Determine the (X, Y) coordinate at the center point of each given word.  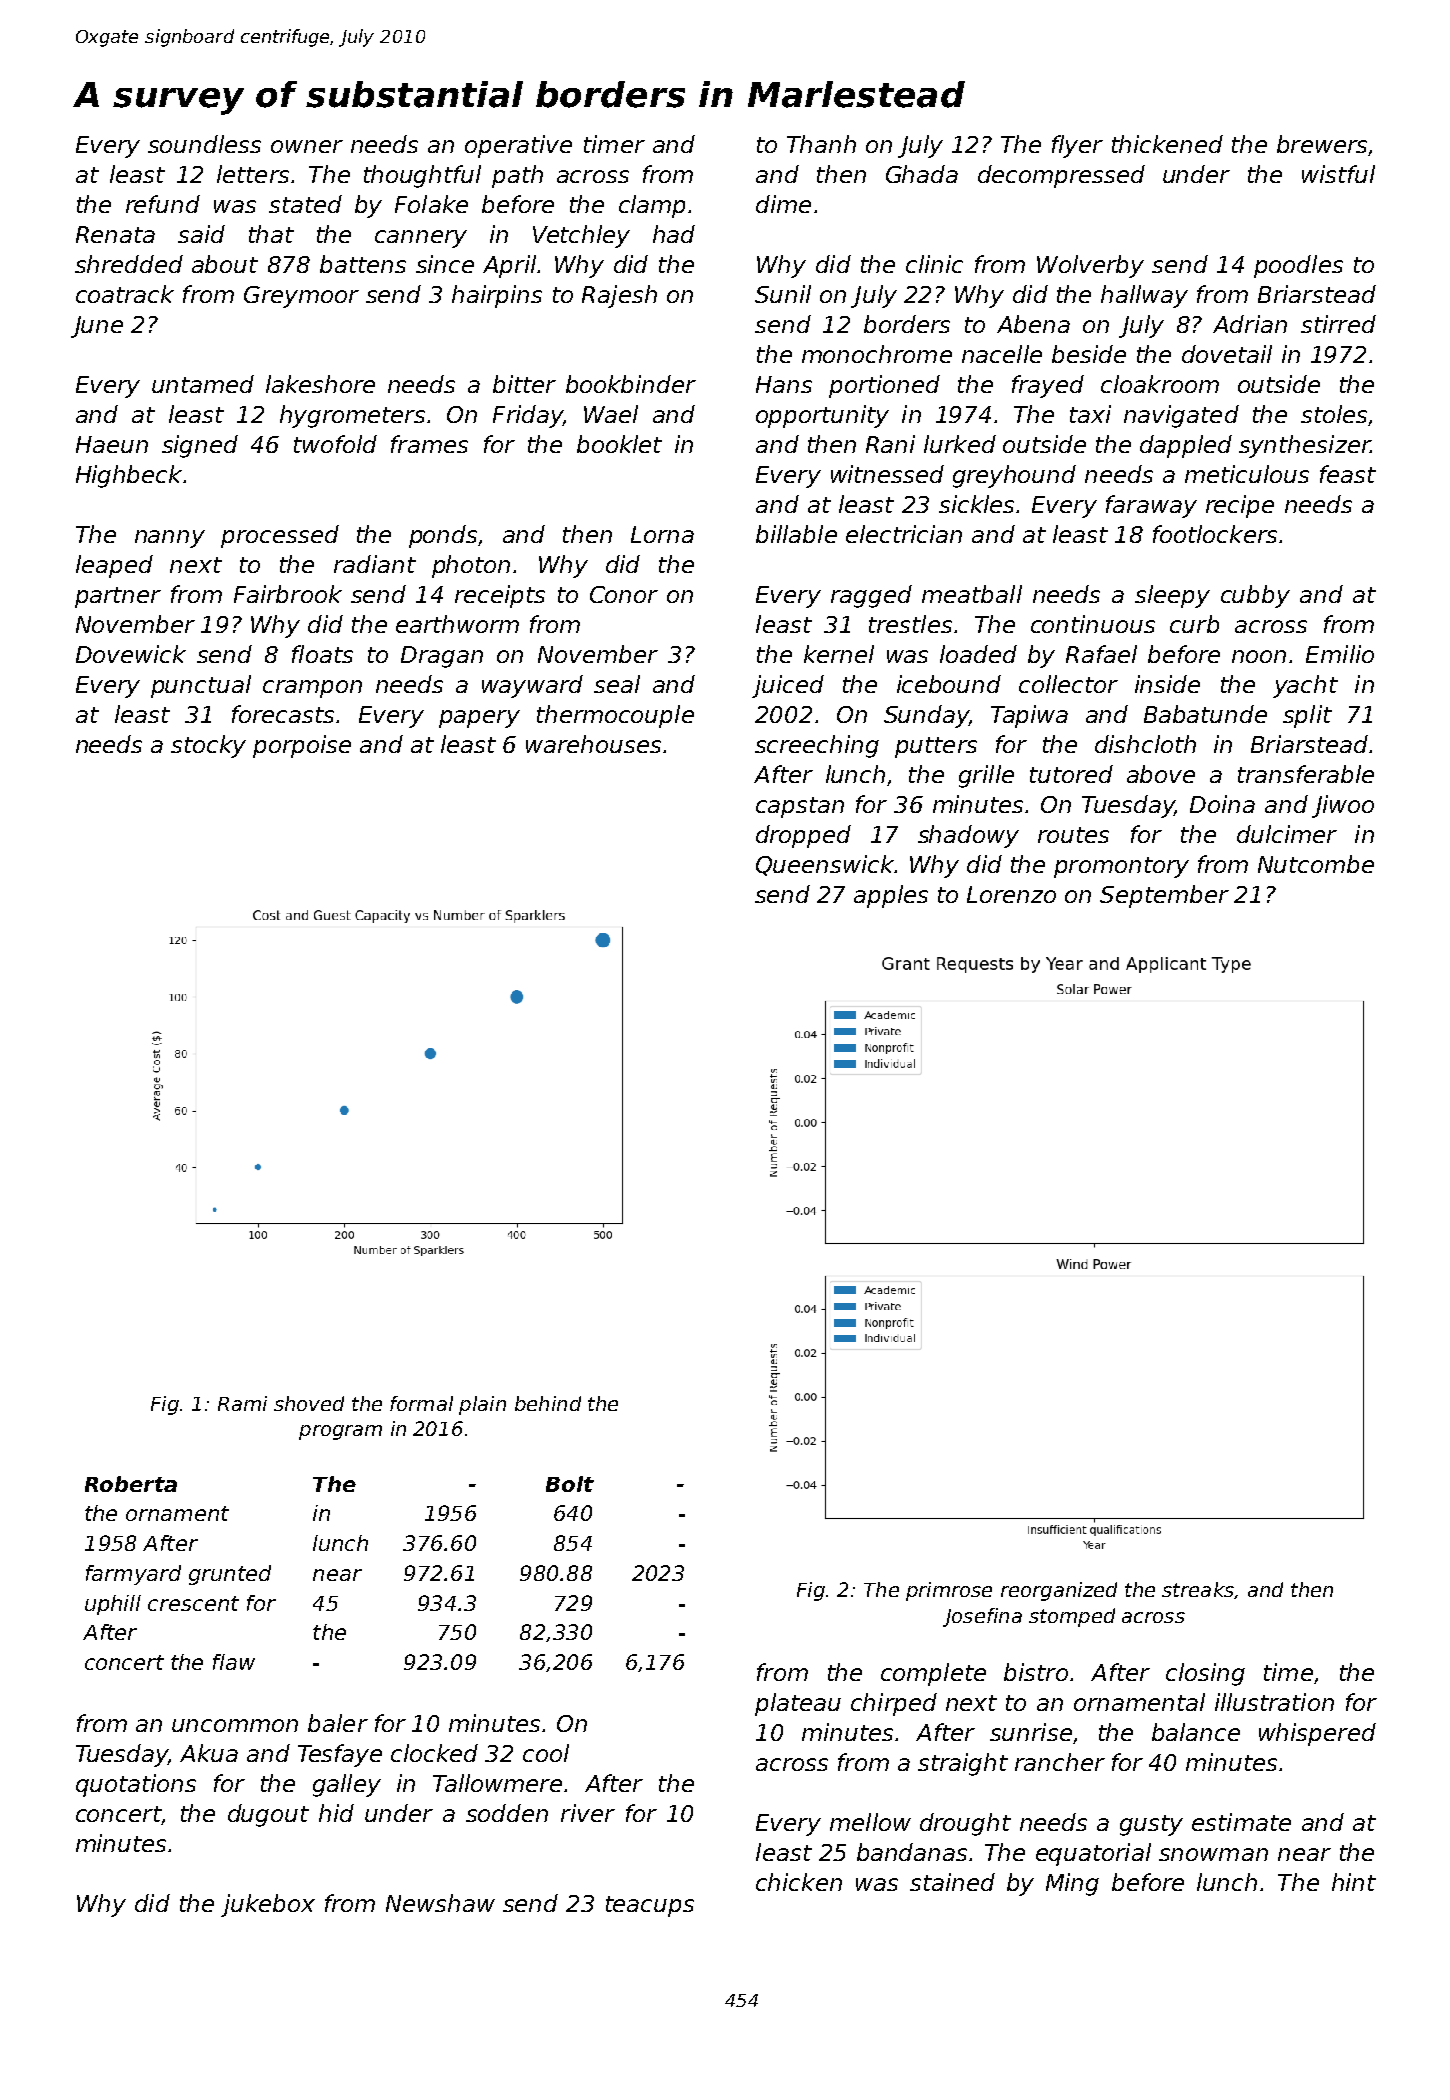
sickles (976, 504)
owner (307, 146)
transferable (1306, 774)
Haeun (112, 444)
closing (1205, 1674)
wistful (1338, 174)
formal (421, 1403)
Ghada (922, 174)
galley (347, 1785)
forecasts (283, 714)
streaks (1198, 1589)
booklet (619, 444)
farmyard (133, 1575)
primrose (949, 1591)
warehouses (593, 744)
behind (548, 1403)
